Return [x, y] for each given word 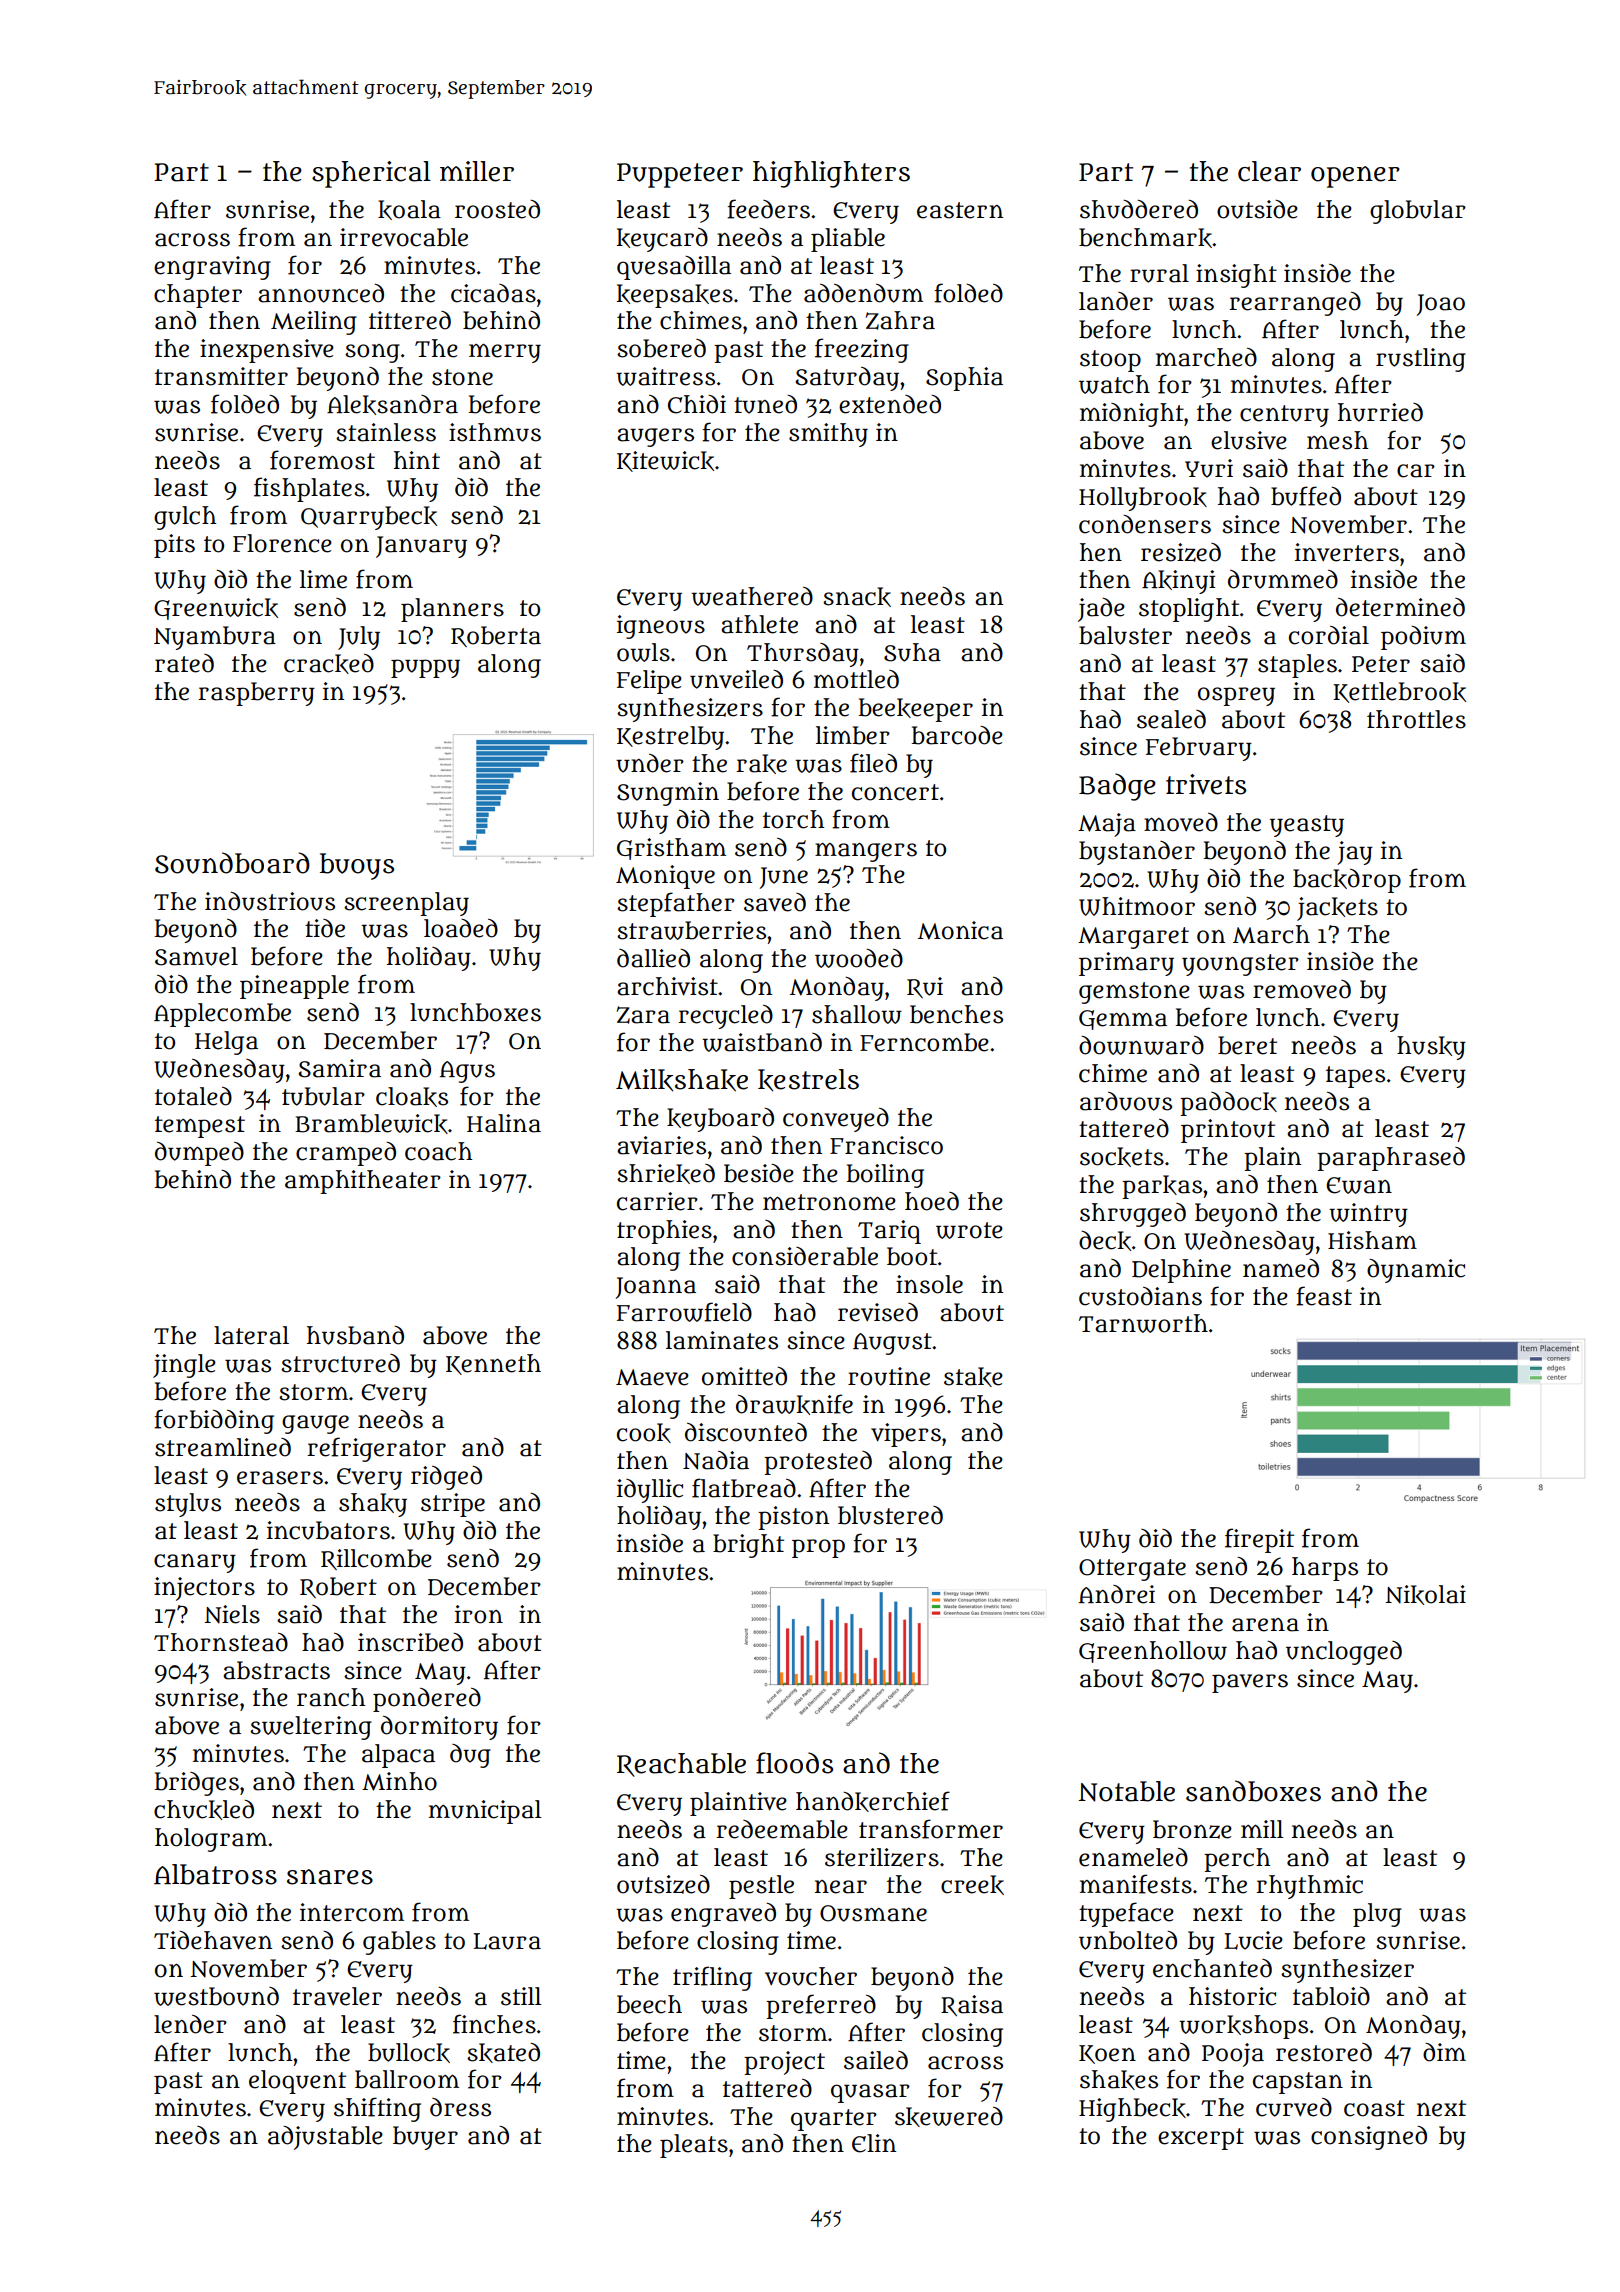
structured [340, 1363]
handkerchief [873, 1801]
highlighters [831, 174]
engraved [723, 1915]
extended [890, 404]
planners [452, 610]
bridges [196, 1784]
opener [1355, 177]
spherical [371, 174]
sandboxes [1253, 1791]
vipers [906, 1435]
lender [190, 2024]
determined [1400, 607]
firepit [1259, 1540]
